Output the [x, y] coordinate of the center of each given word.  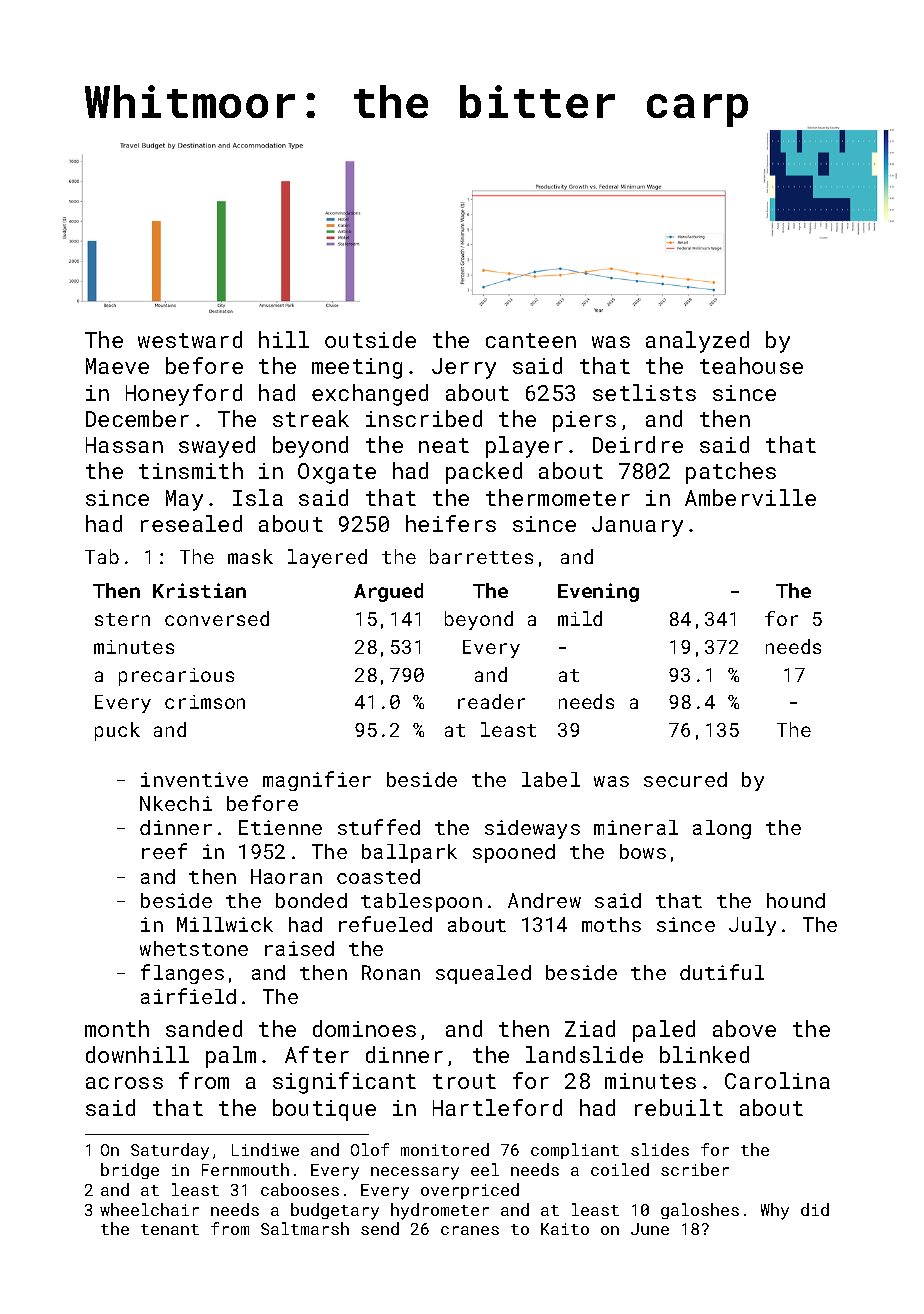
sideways [532, 829]
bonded [311, 900]
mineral [636, 827]
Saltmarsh [305, 1228]
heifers [451, 523]
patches [731, 473]
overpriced [470, 1191]
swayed [217, 447]
